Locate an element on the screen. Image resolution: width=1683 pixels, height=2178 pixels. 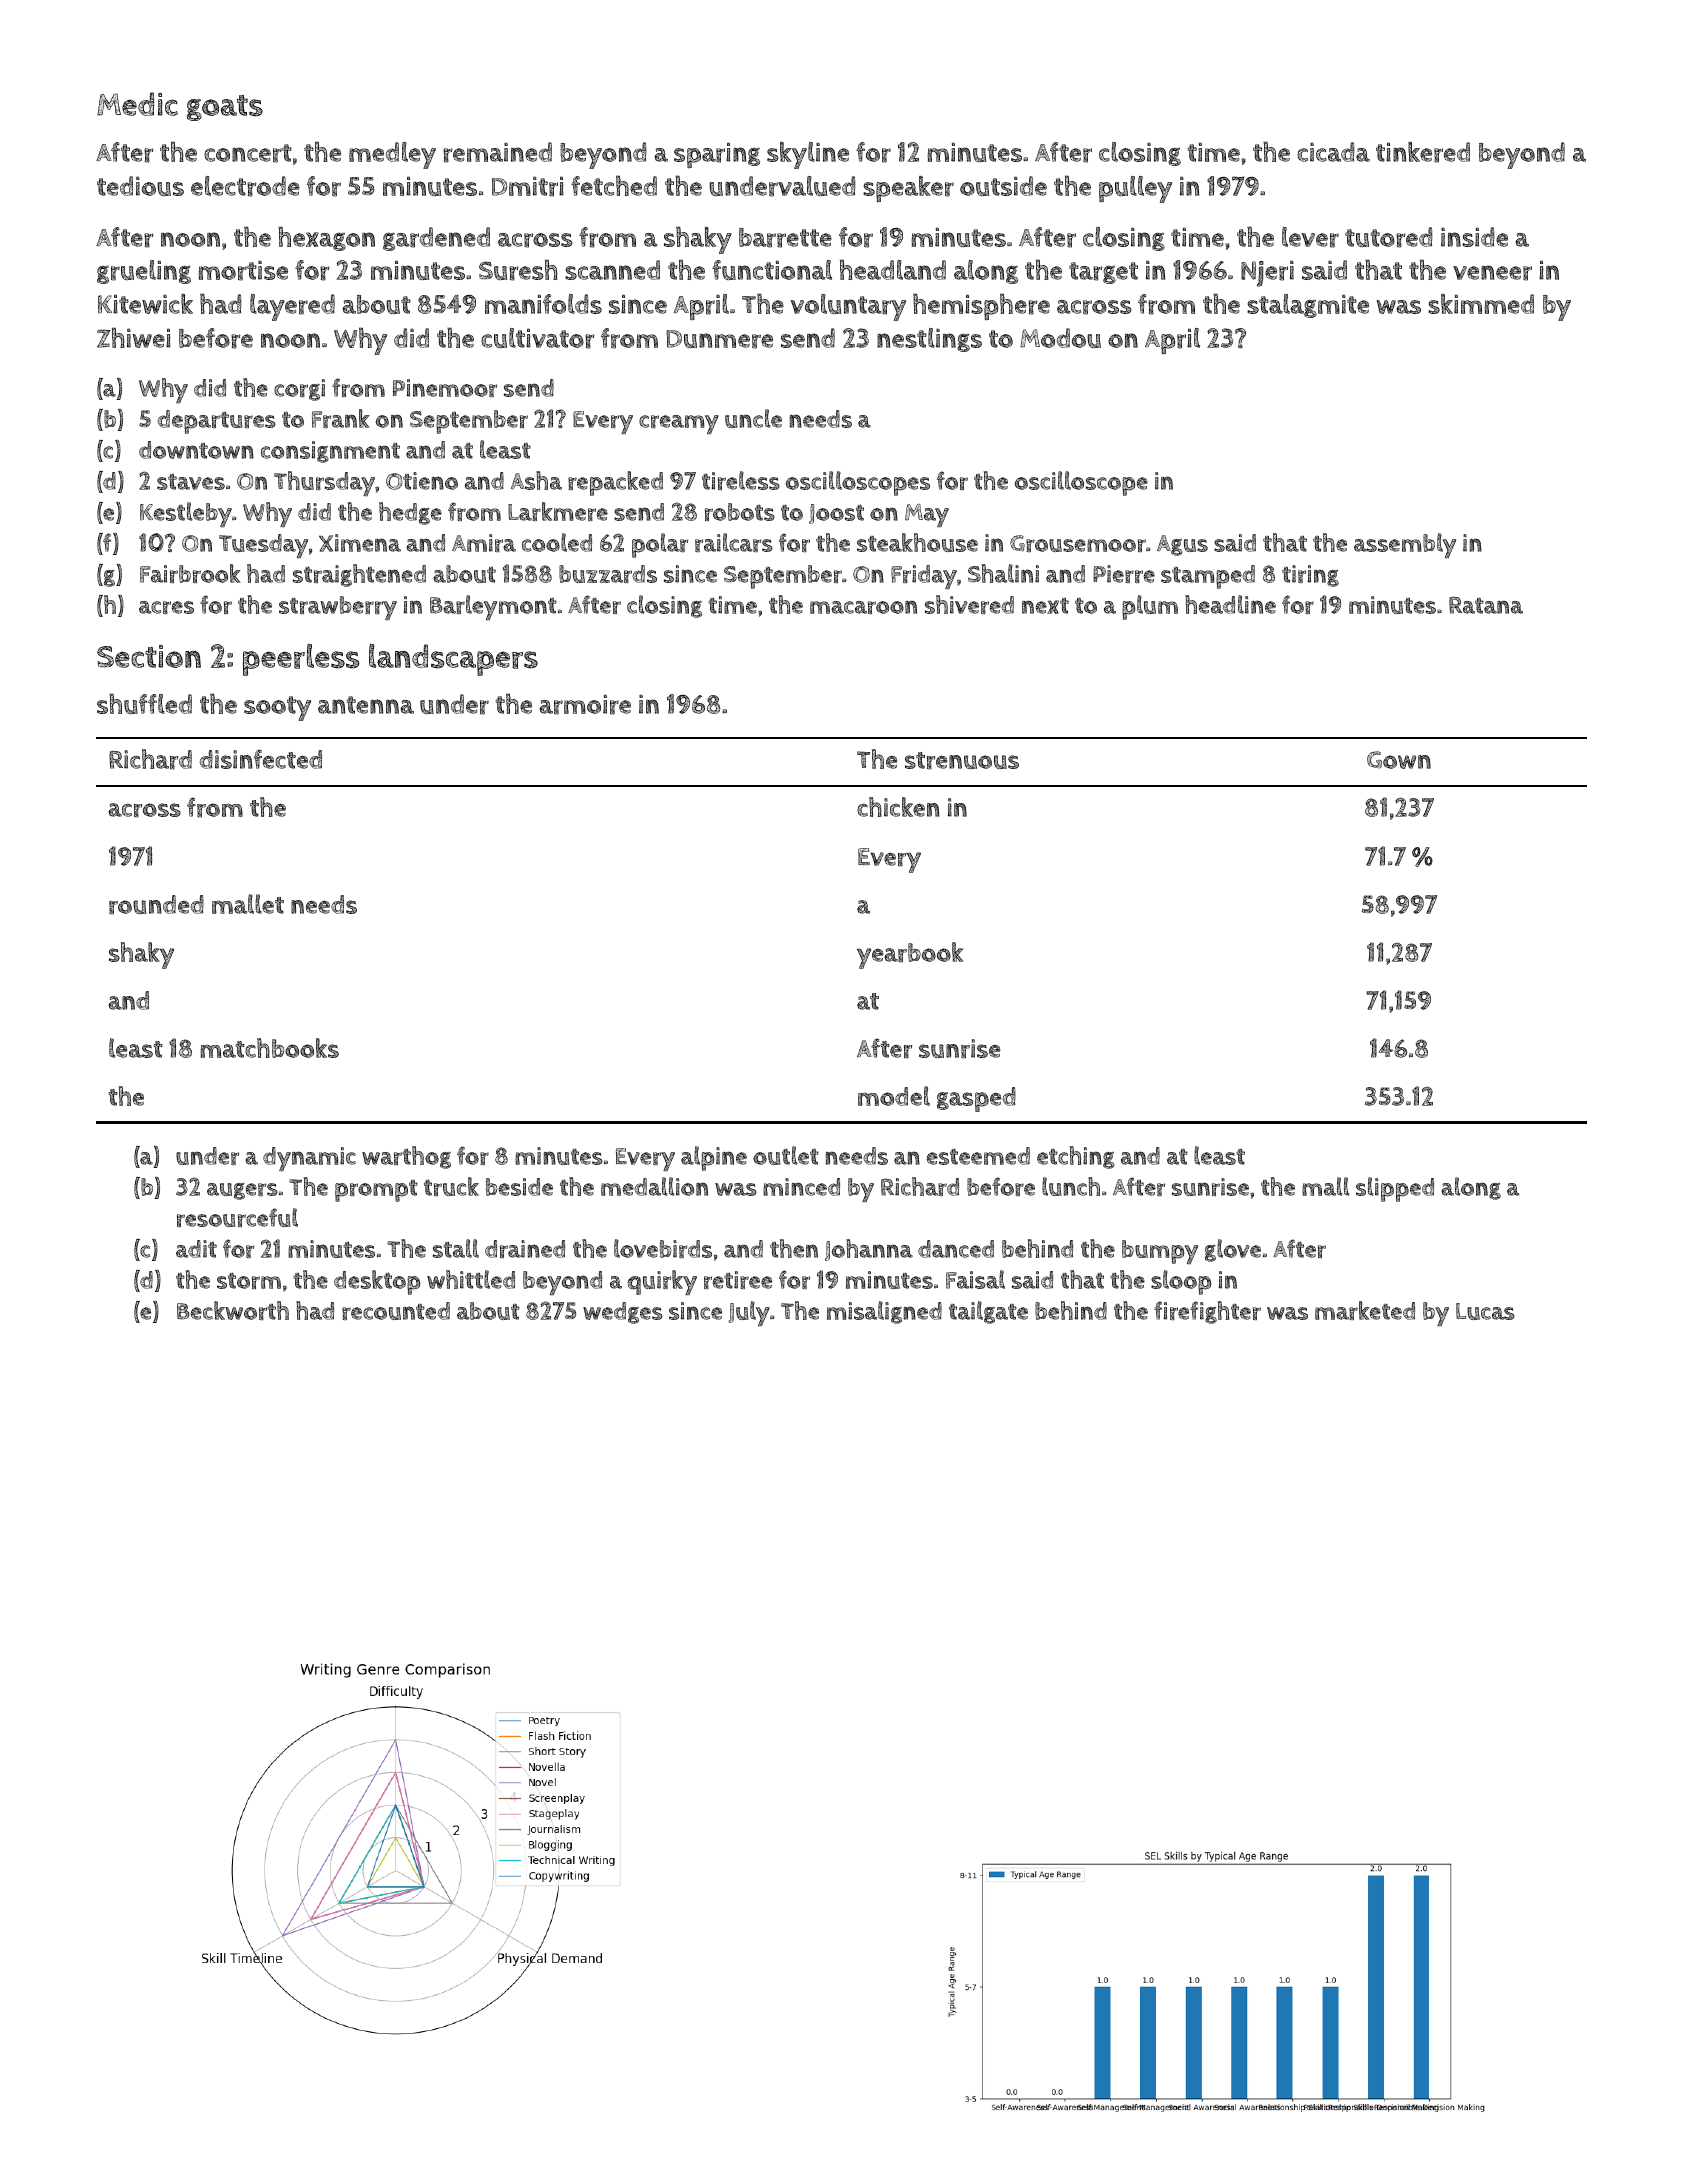
tinkered is located at coordinates (1423, 152).
